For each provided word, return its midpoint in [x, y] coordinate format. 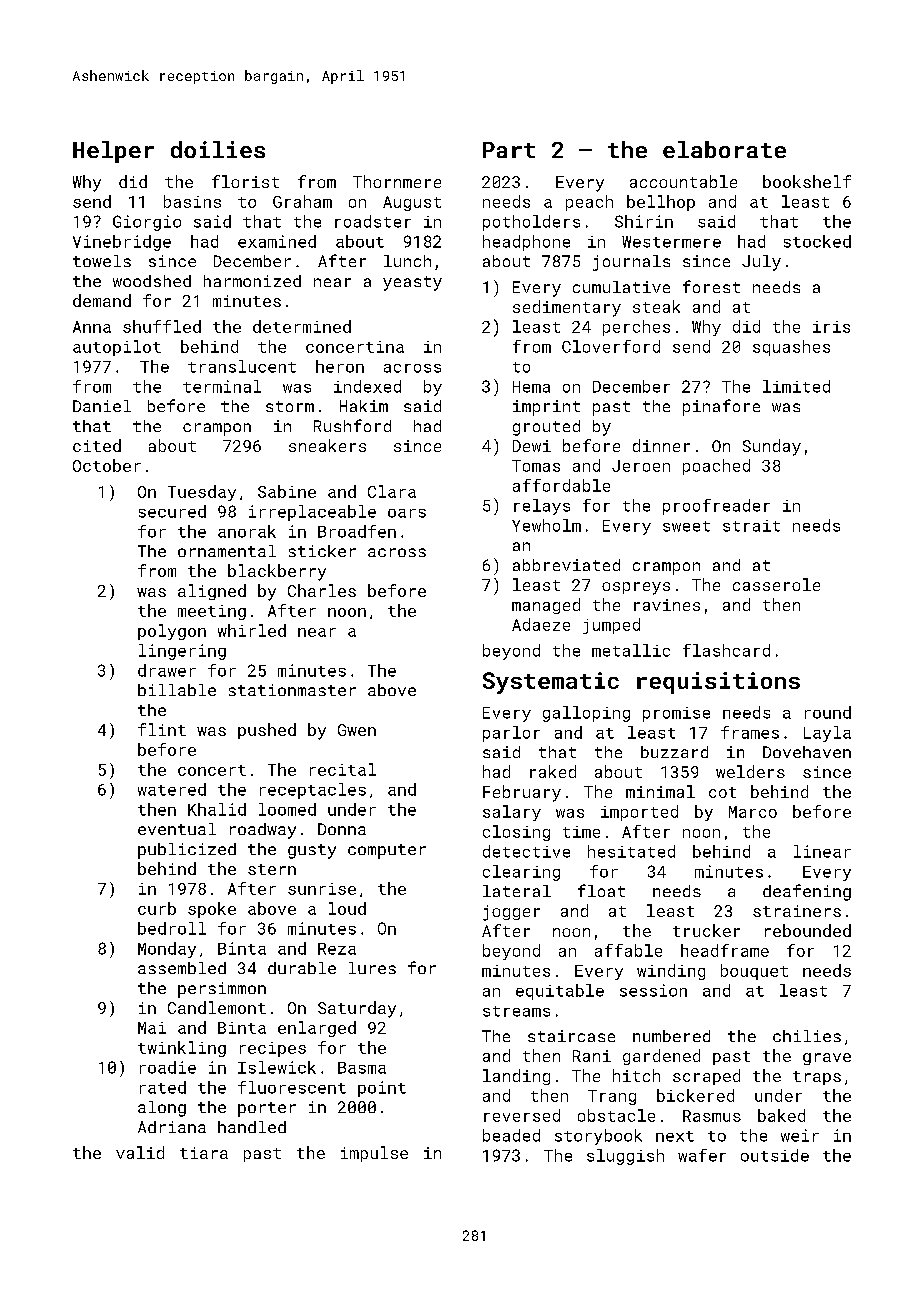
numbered [671, 1036]
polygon [172, 632]
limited [796, 386]
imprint [546, 408]
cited [97, 445]
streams [516, 1011]
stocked [817, 241]
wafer [702, 1155]
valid [140, 1152]
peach [589, 203]
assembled [182, 968]
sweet [686, 526]
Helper [113, 152]
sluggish [625, 1157]
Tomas [536, 466]
